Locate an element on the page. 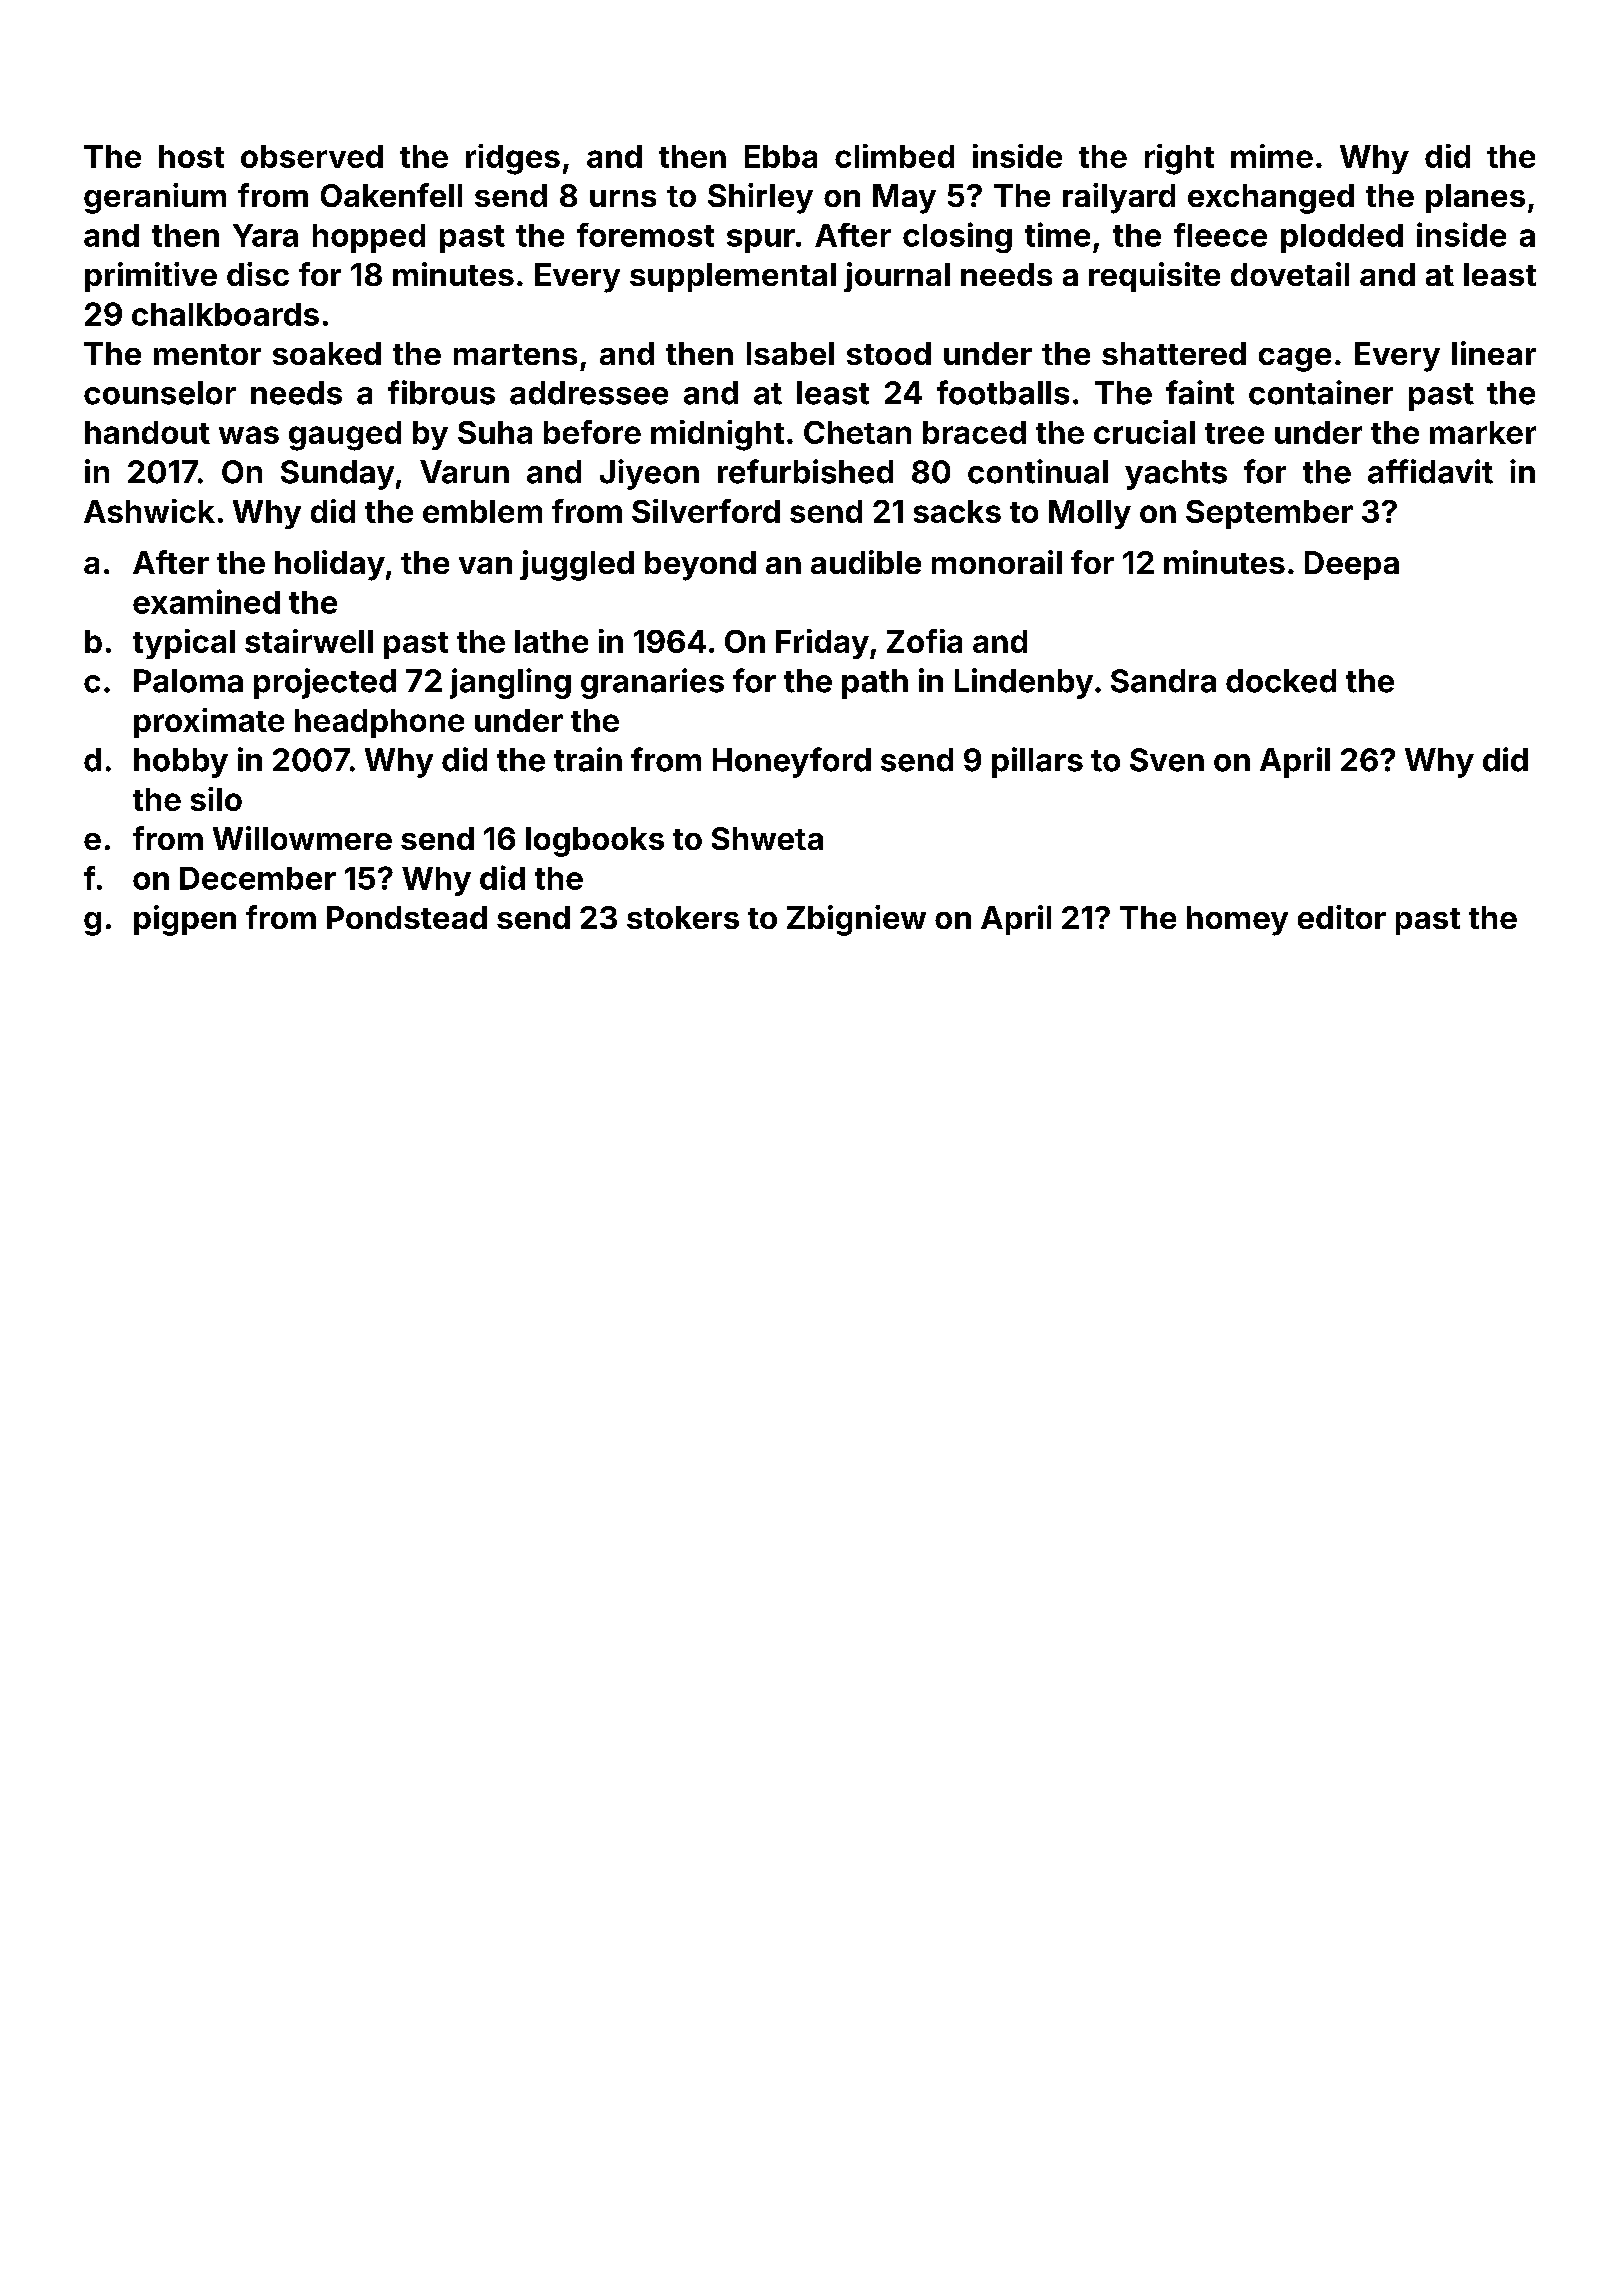 The height and width of the page is (2292, 1620). Deepa is located at coordinates (1352, 565).
